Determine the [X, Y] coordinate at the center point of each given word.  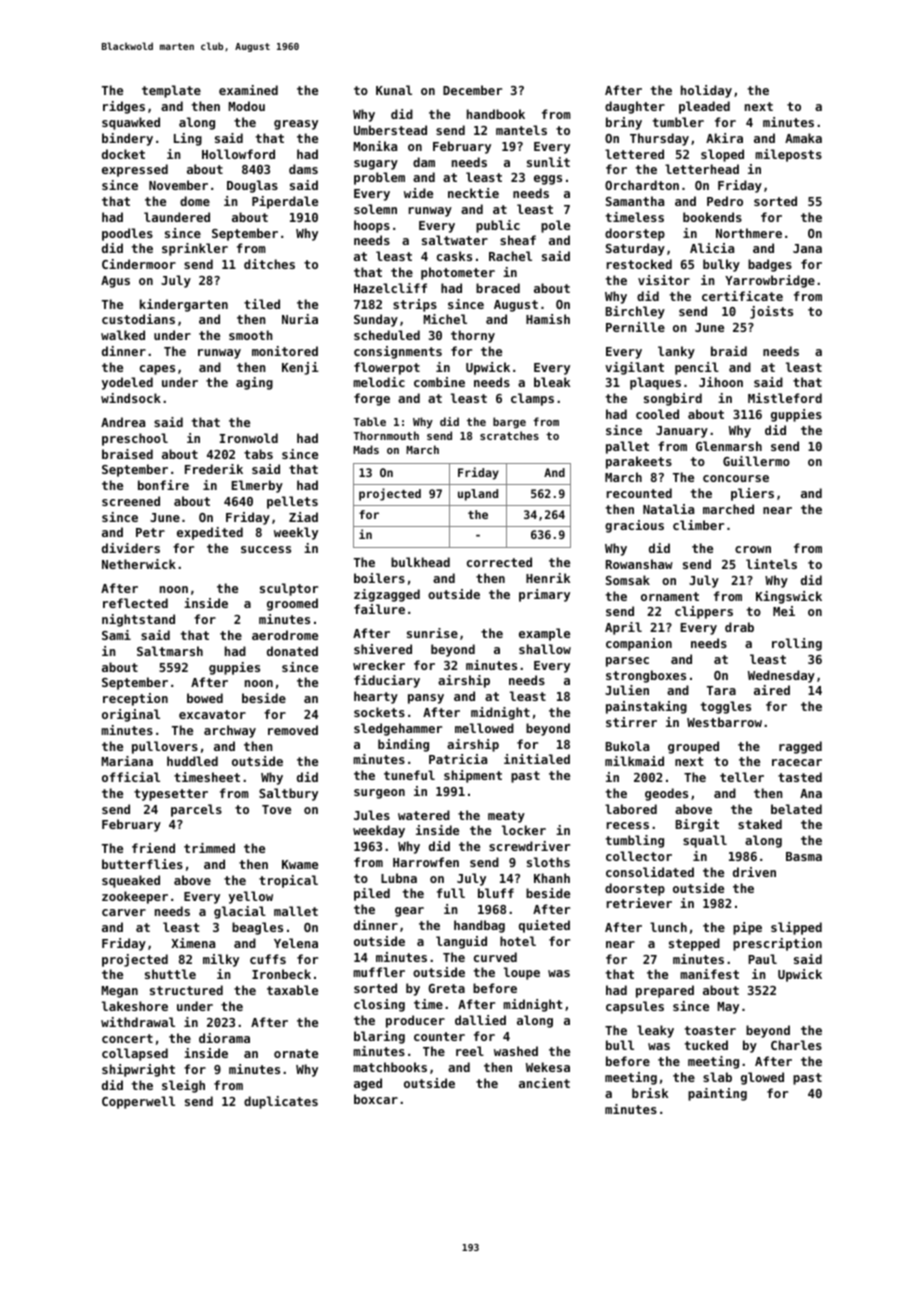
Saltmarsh [170, 651]
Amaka [803, 138]
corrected [499, 562]
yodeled [127, 383]
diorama [224, 1038]
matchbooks [390, 1067]
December [472, 90]
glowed [762, 1078]
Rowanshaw [639, 564]
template [171, 91]
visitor [664, 280]
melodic [379, 382]
